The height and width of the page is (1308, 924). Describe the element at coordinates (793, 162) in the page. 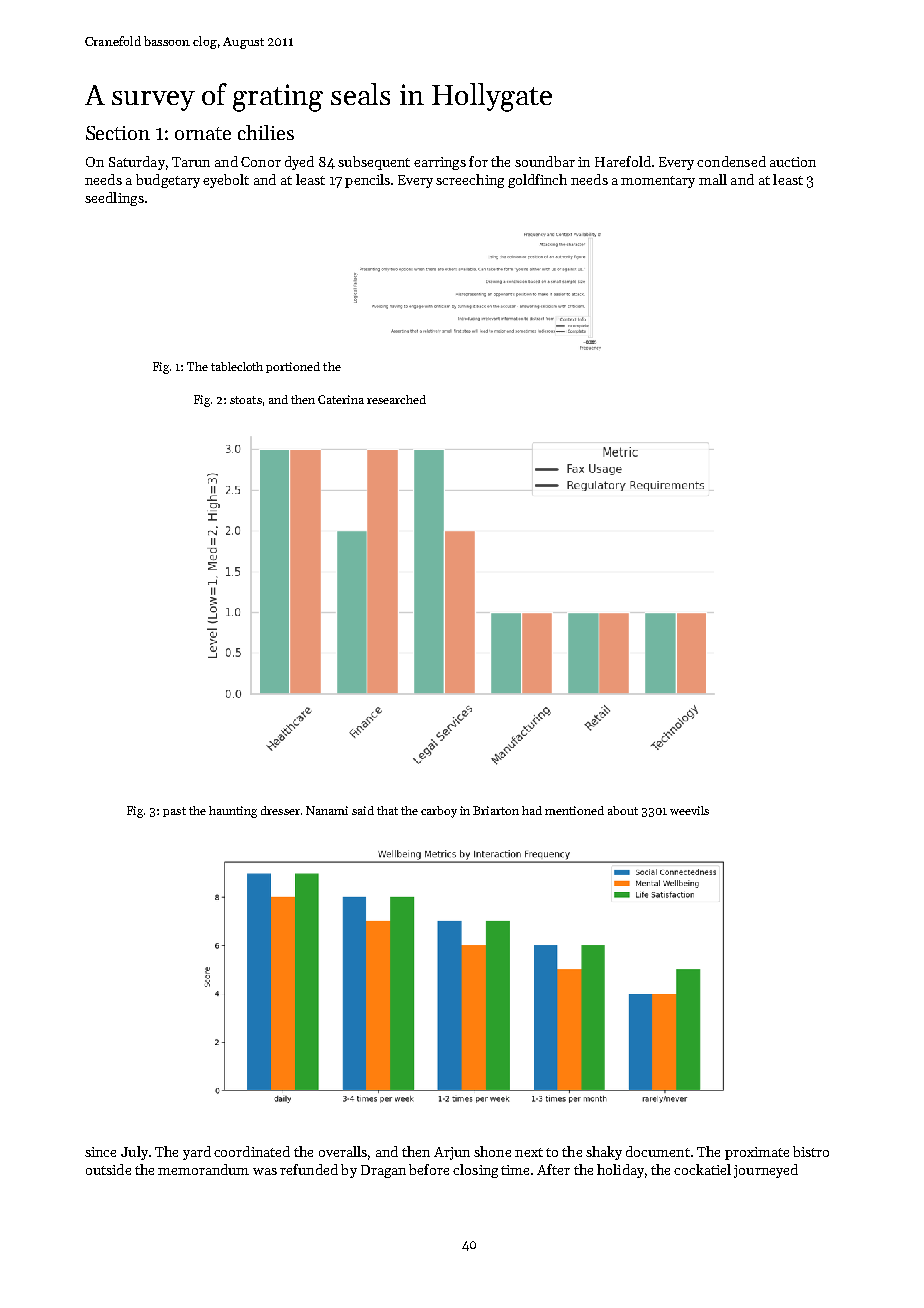

I see `auction` at that location.
